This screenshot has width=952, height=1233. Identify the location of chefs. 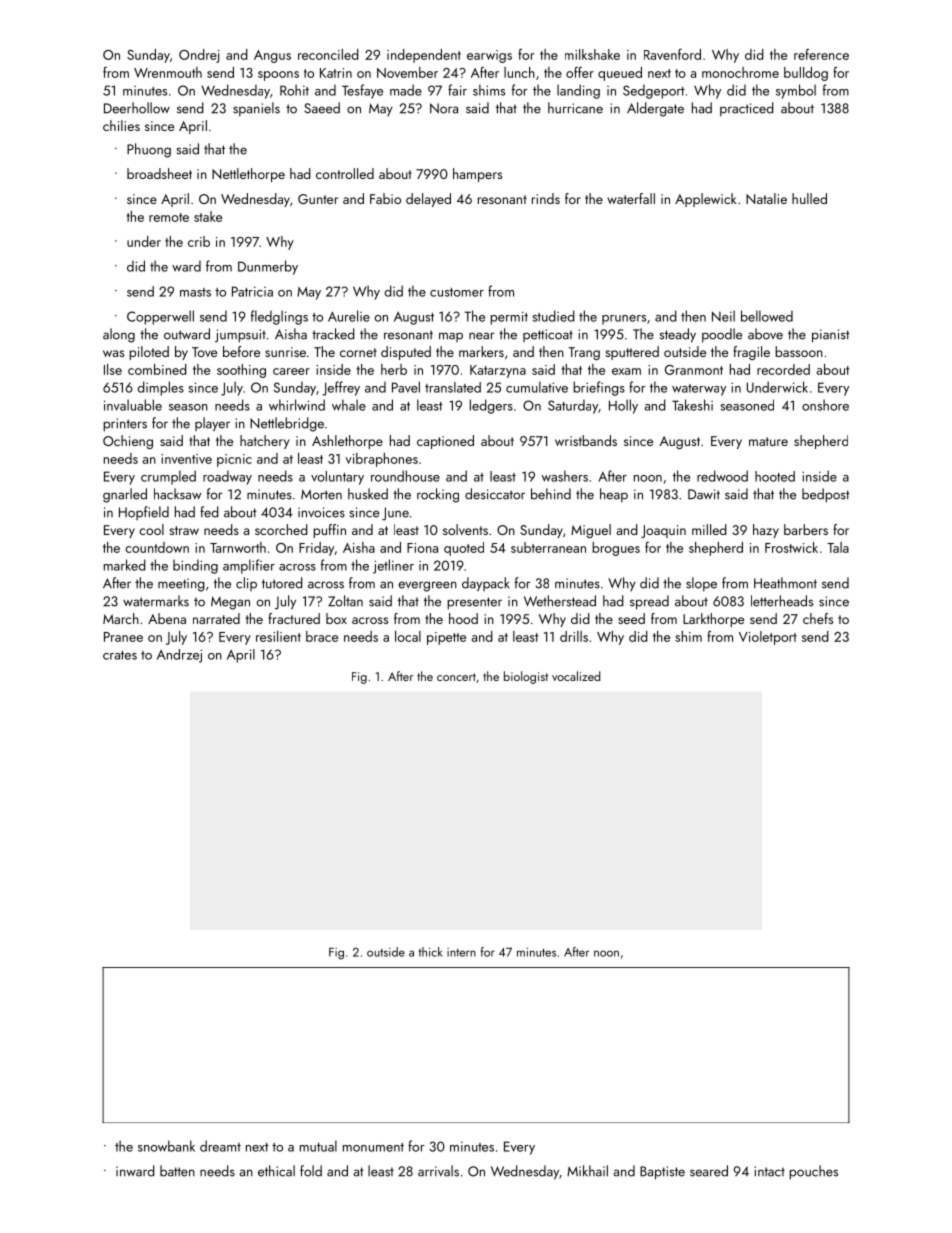
(818, 618).
